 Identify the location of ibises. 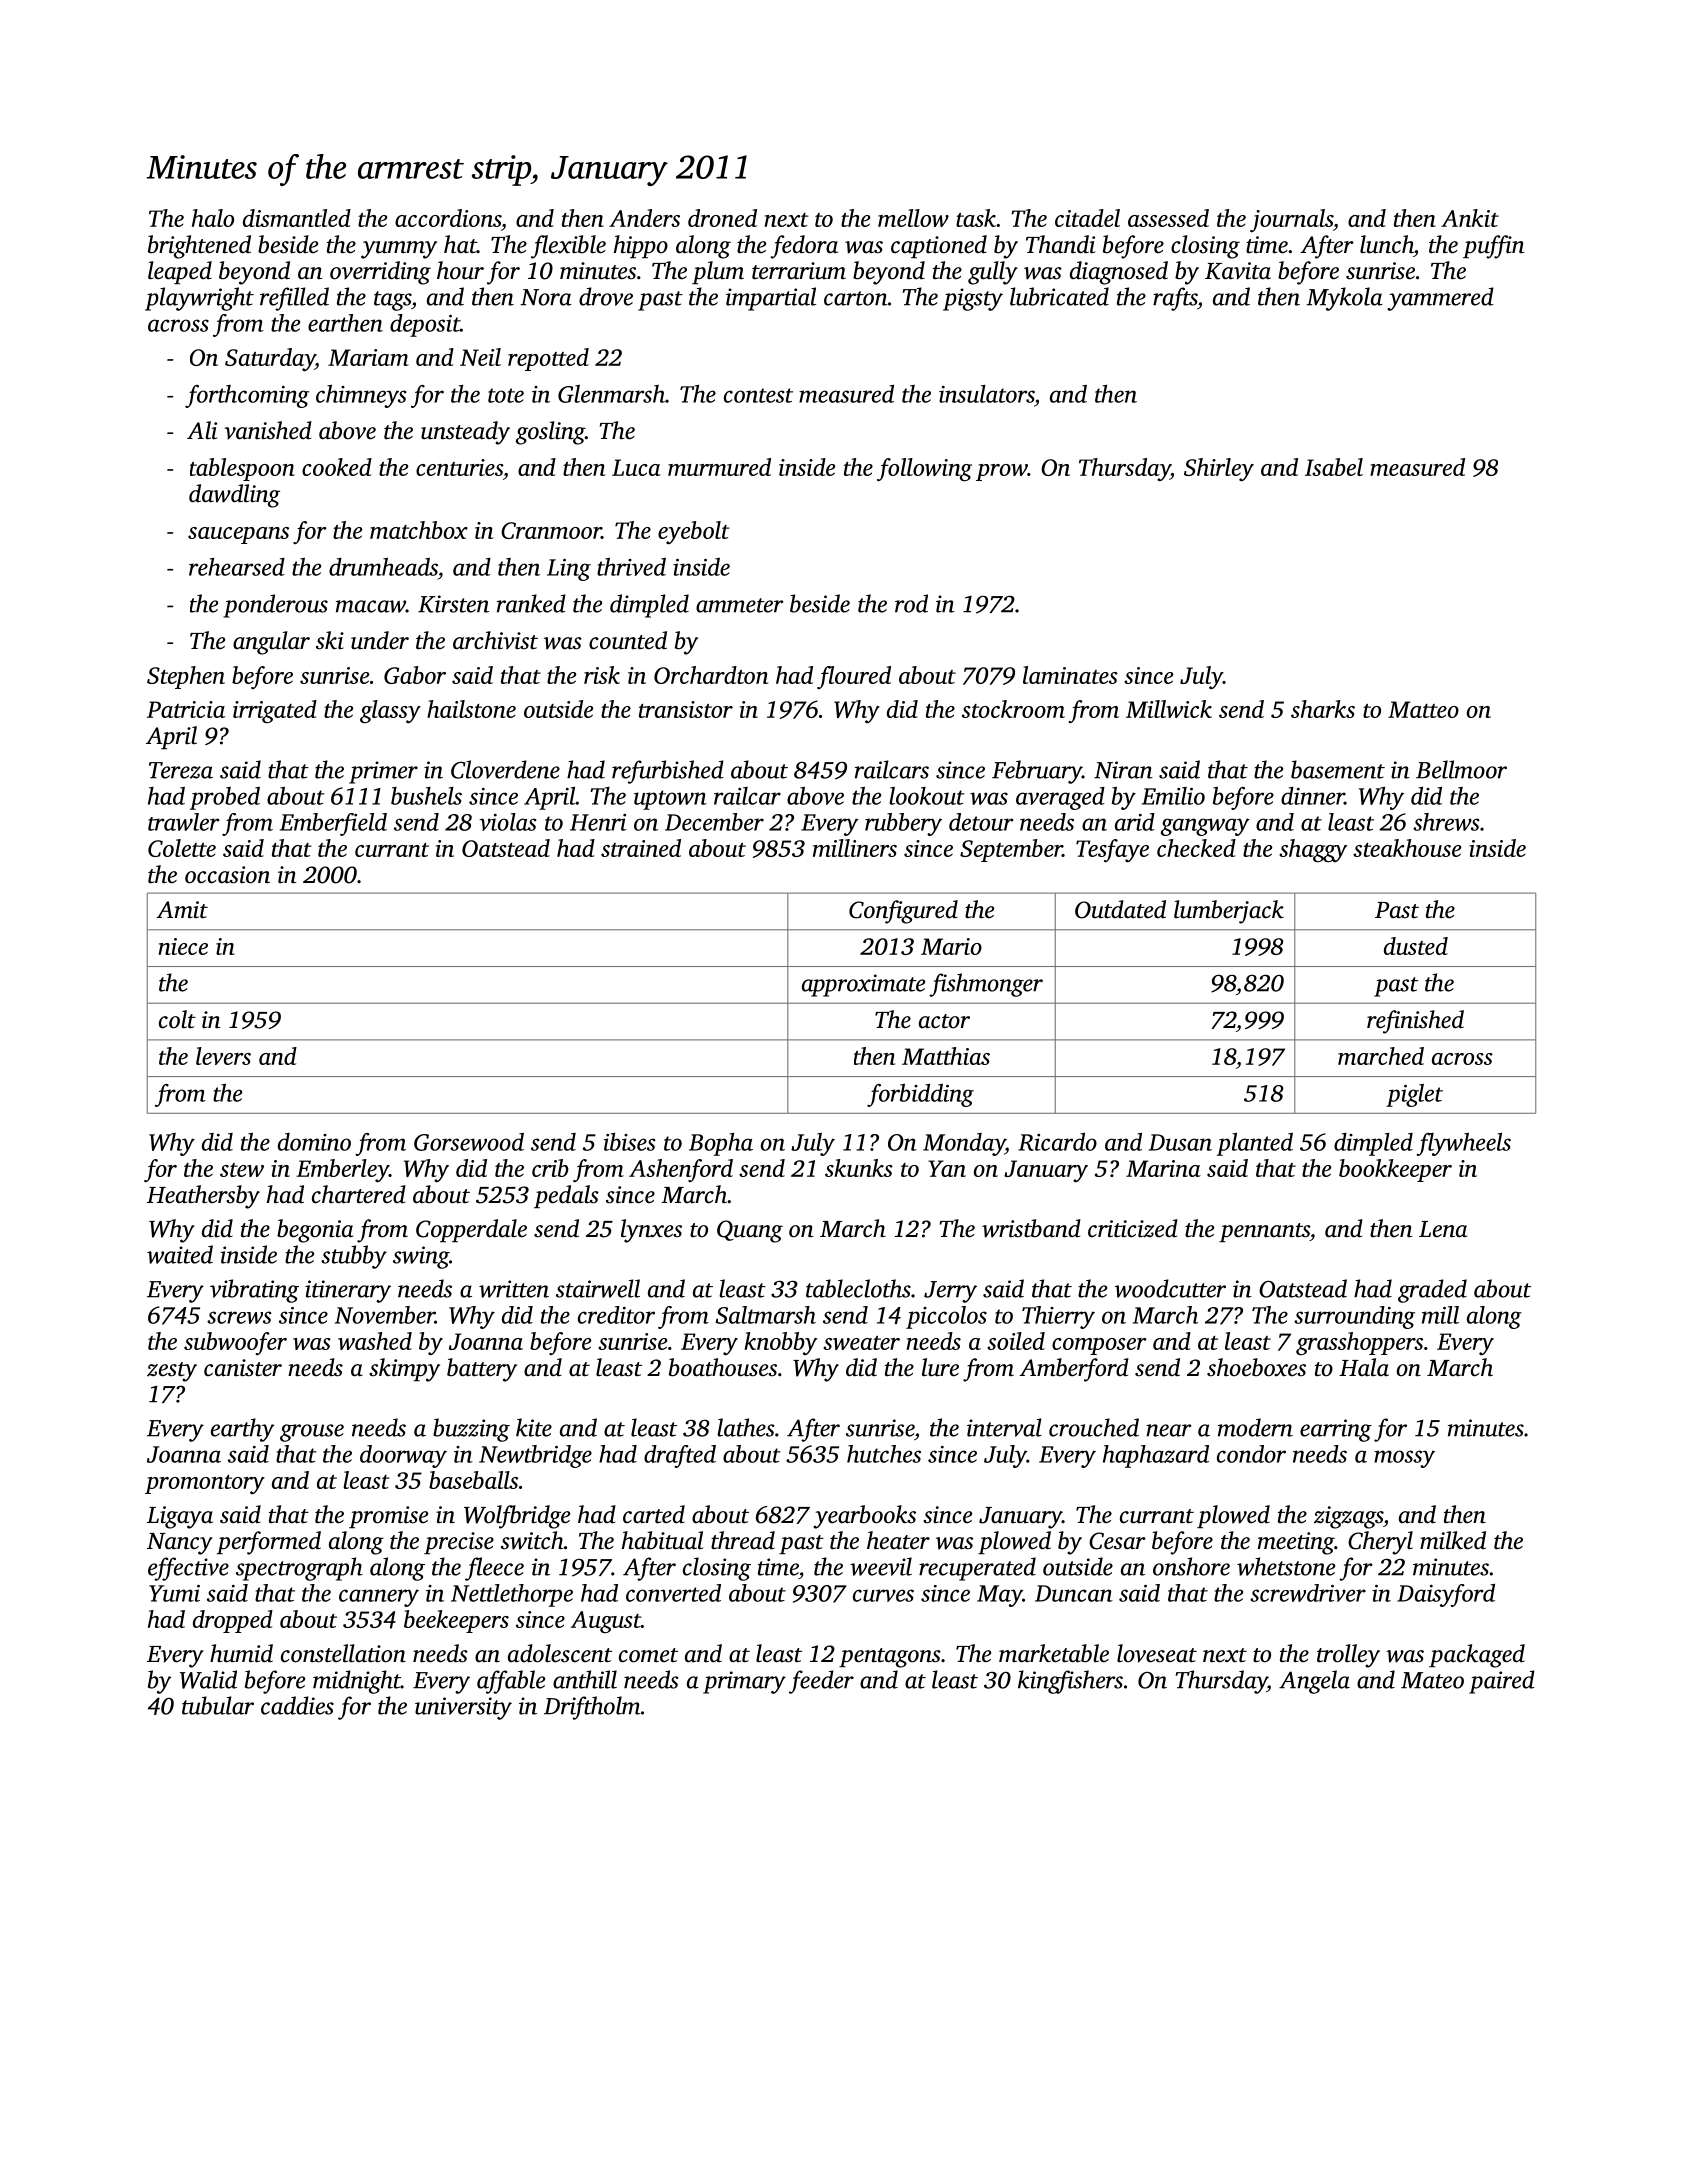
(629, 1142).
